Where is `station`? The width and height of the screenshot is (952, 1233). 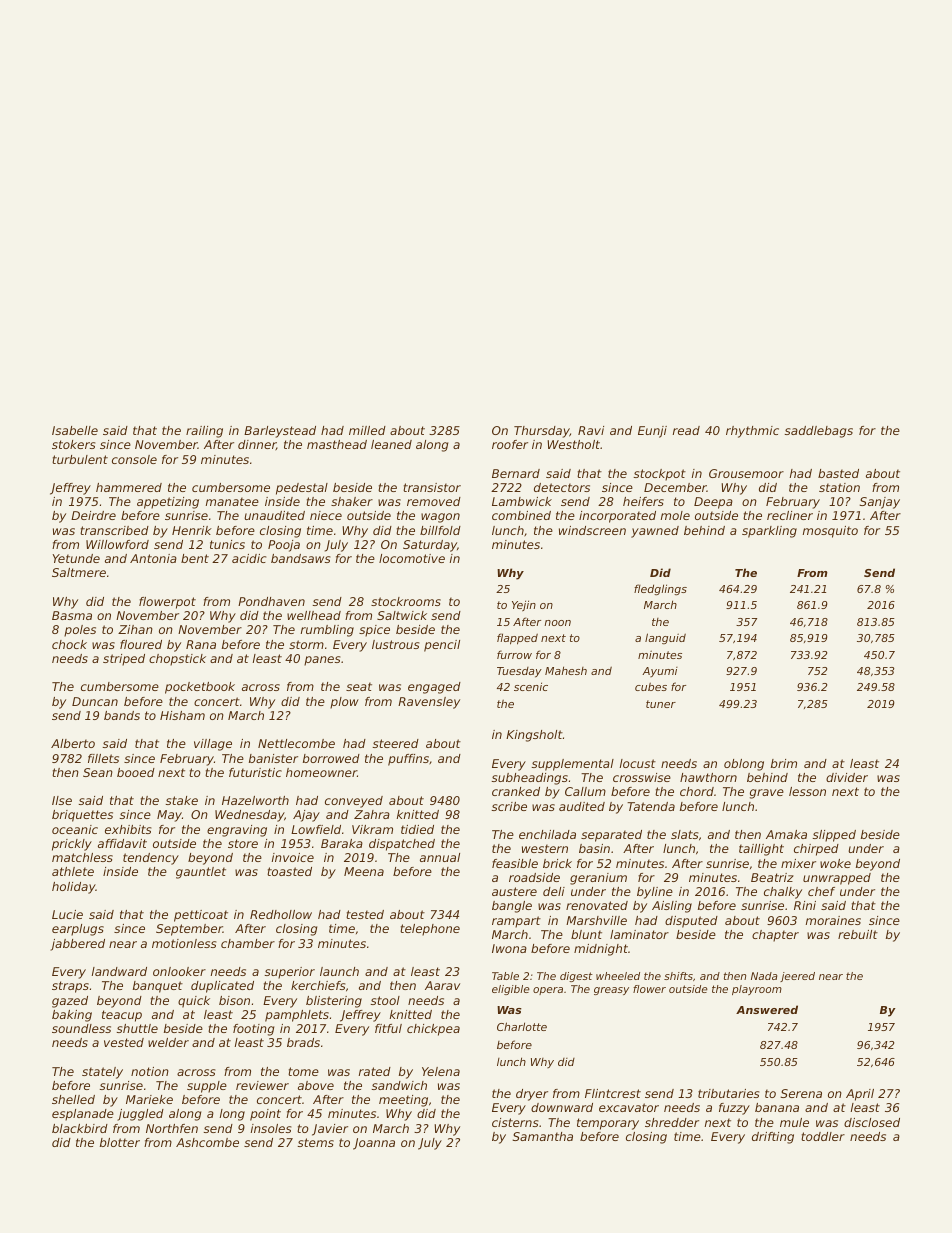
station is located at coordinates (839, 487).
